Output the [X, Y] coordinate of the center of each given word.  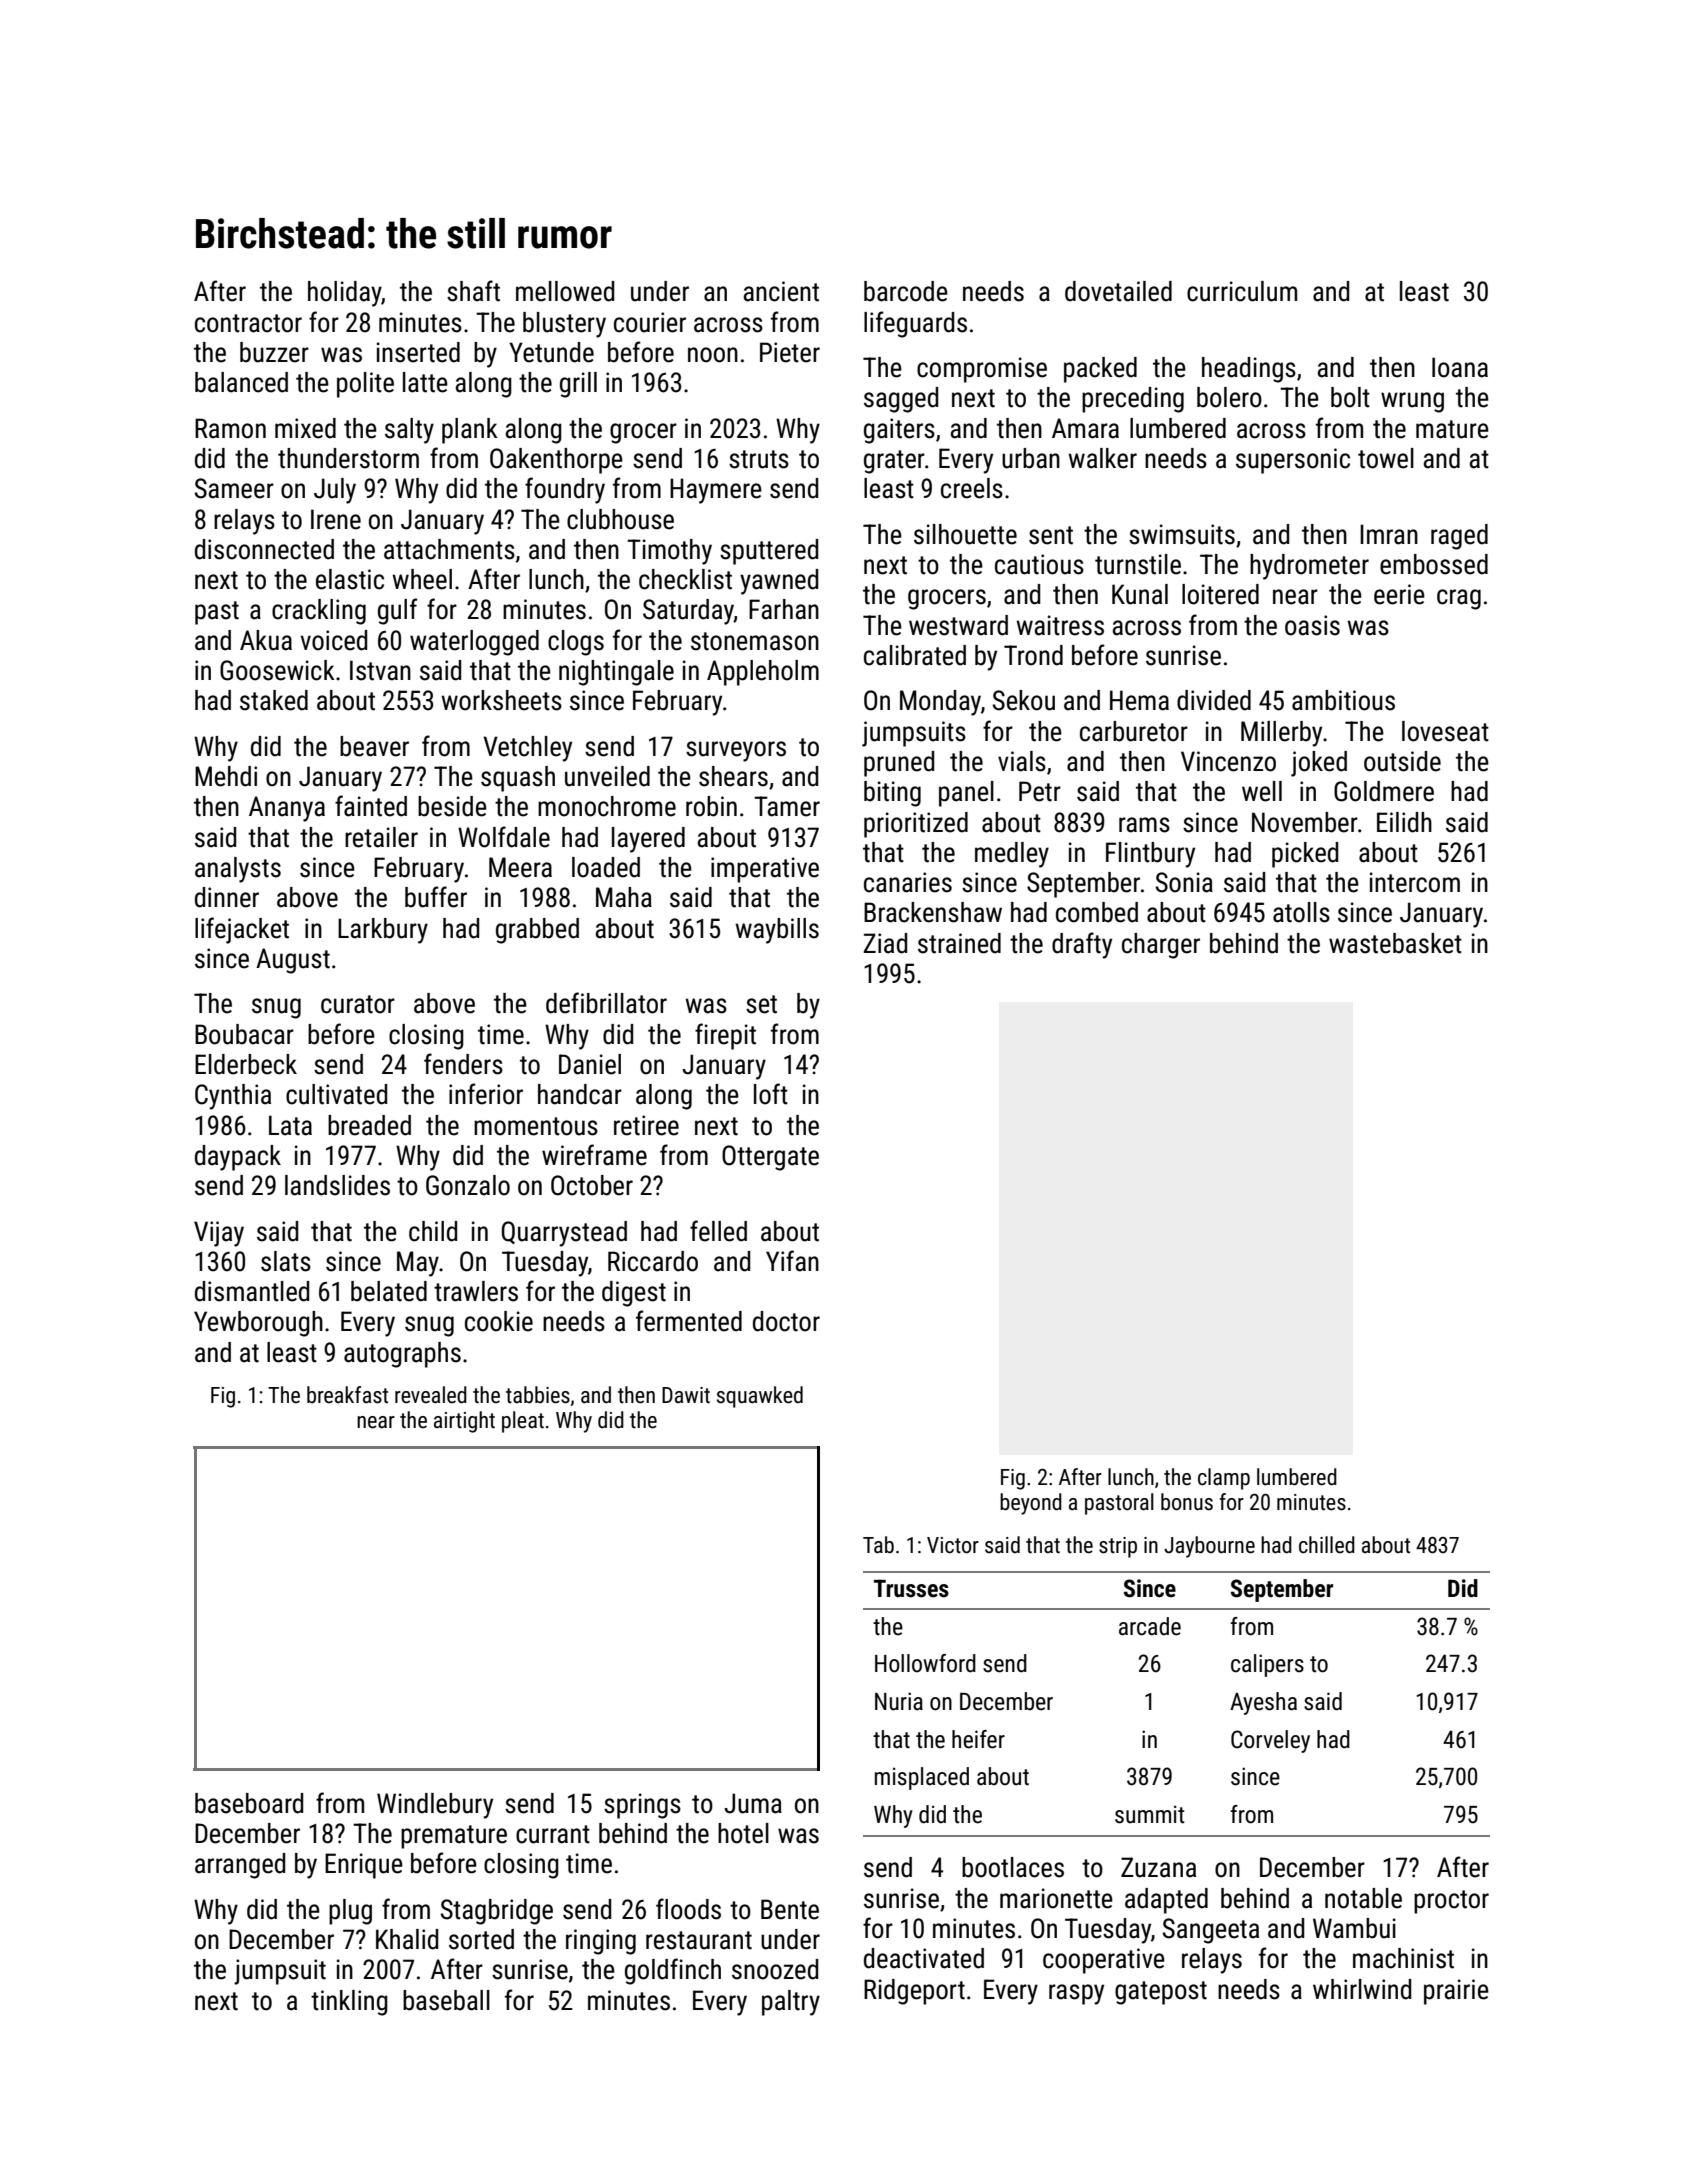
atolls [1301, 912]
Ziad [885, 943]
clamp [1224, 1479]
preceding [1133, 400]
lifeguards [915, 324]
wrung [1412, 402]
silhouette [965, 534]
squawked [760, 1397]
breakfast [347, 1395]
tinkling [349, 2003]
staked [274, 700]
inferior [486, 1094]
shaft [473, 291]
